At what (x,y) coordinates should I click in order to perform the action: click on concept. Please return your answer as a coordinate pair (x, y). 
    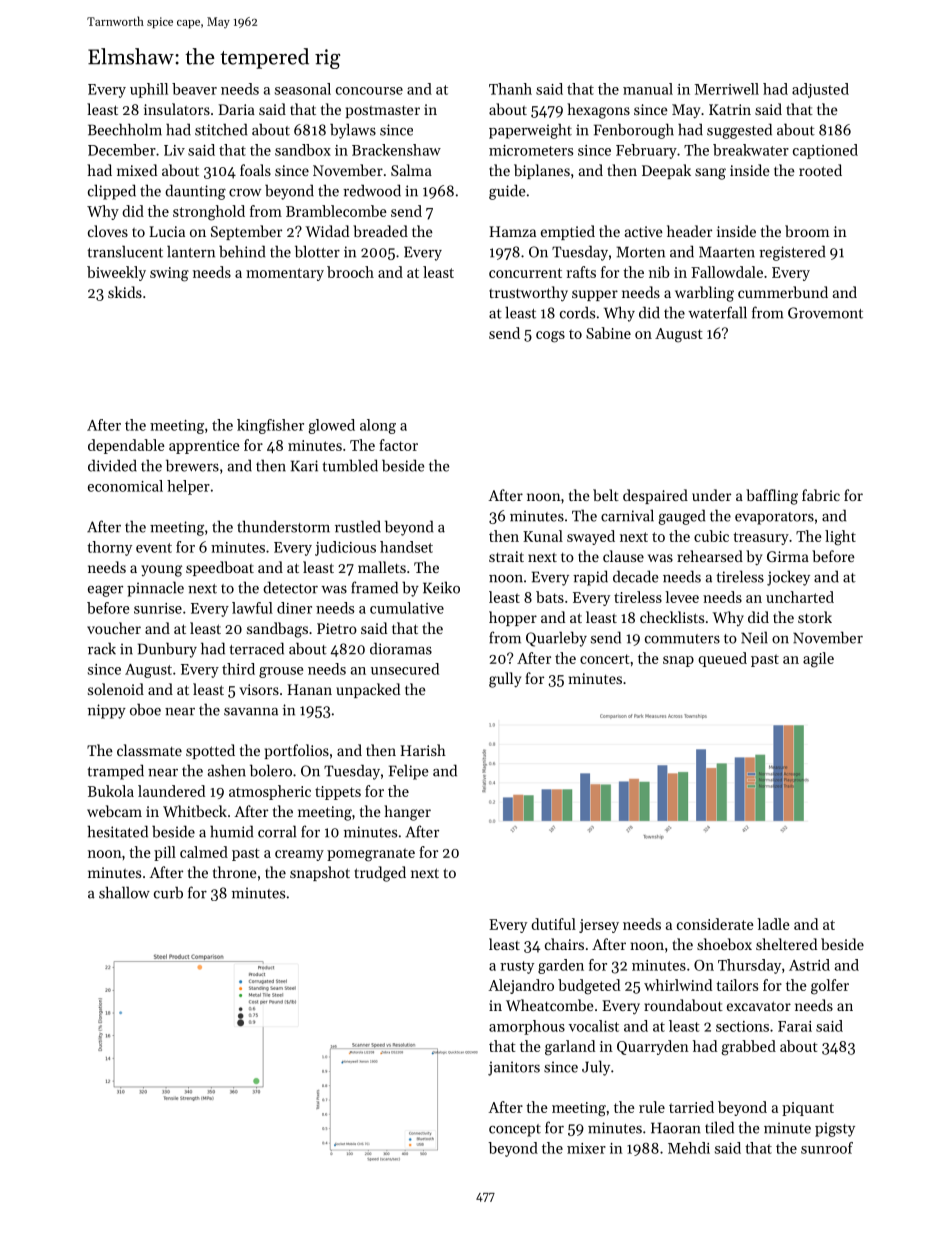
    Looking at the image, I should click on (515, 1130).
